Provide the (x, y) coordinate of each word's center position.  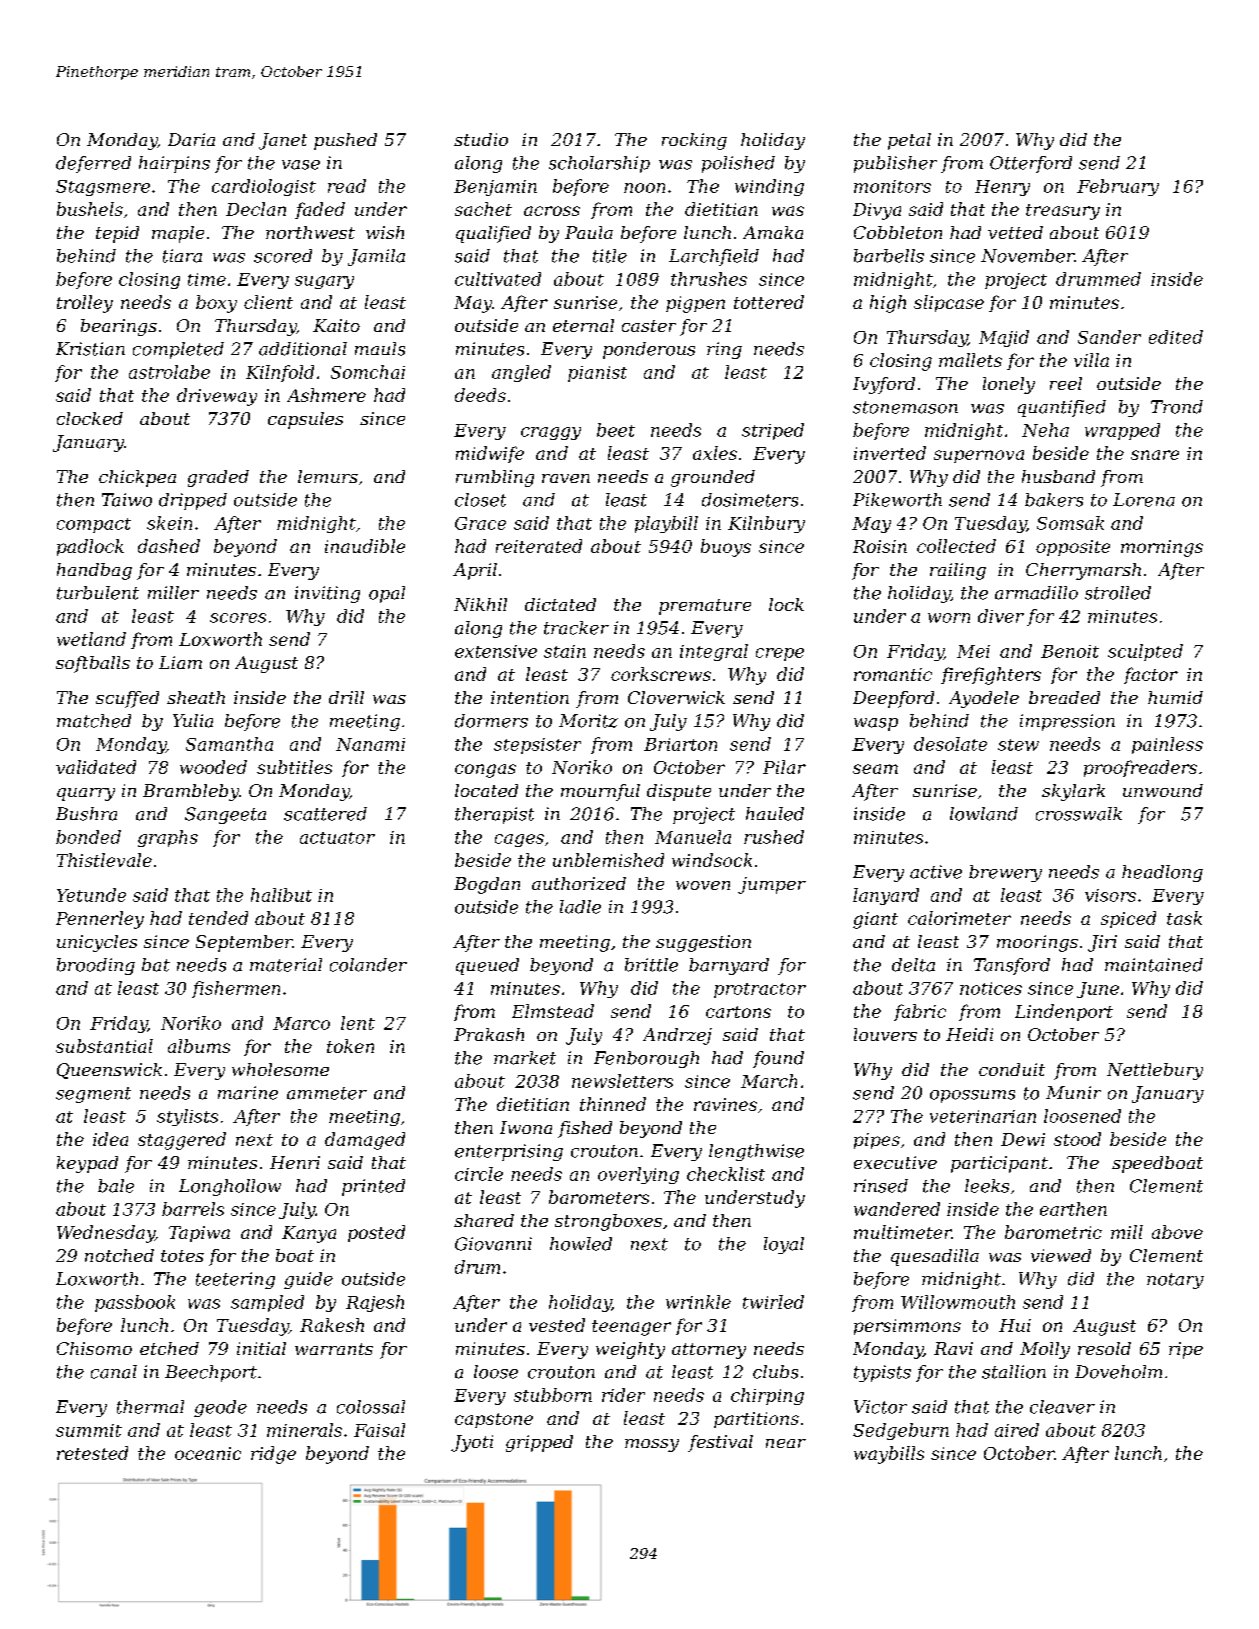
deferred (93, 164)
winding (769, 187)
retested (92, 1453)
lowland (984, 814)
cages (519, 840)
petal (909, 141)
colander (368, 965)
